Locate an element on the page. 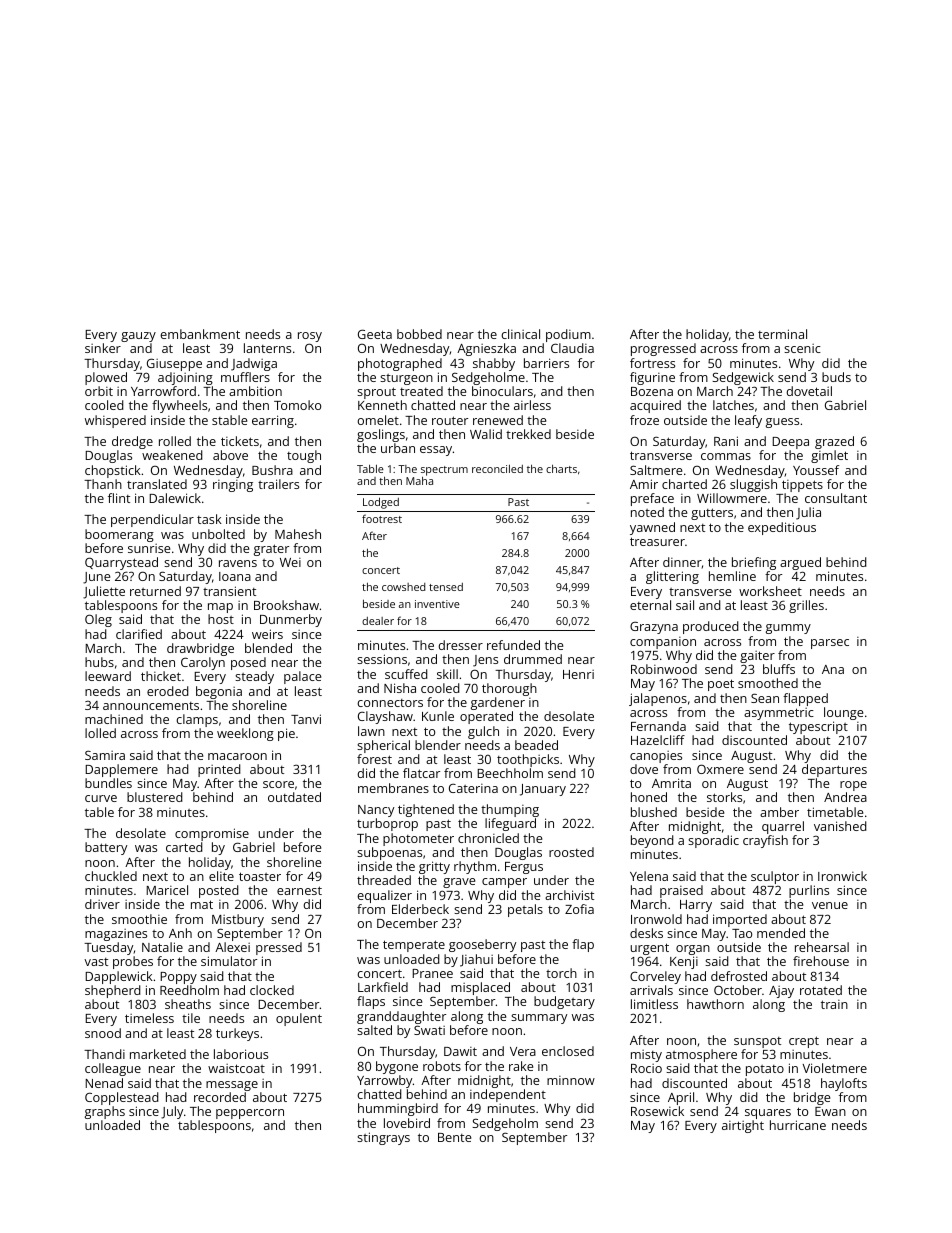  Deepa is located at coordinates (790, 443).
